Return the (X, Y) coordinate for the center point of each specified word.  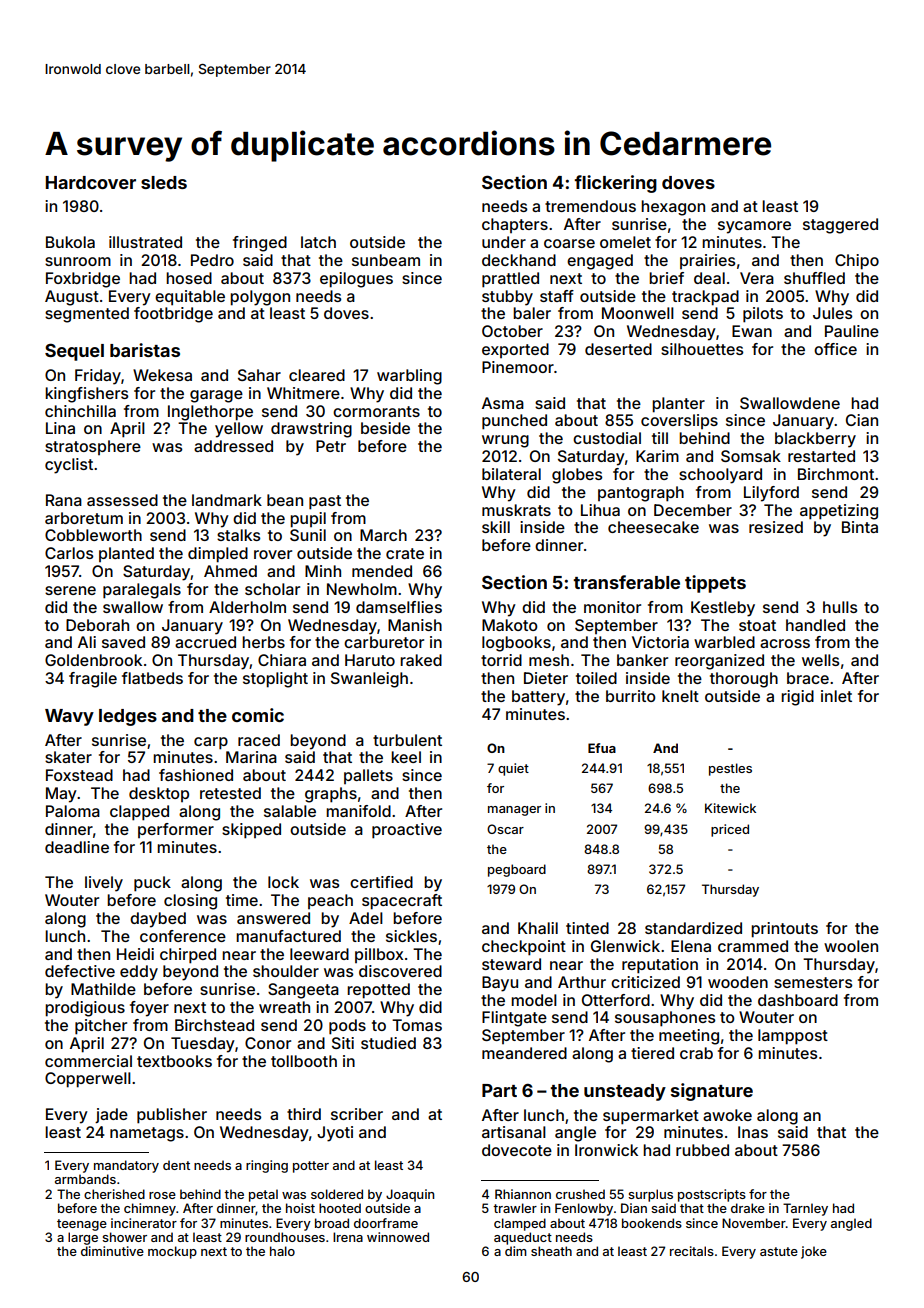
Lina (60, 428)
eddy (139, 973)
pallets (368, 776)
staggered (840, 226)
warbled (724, 642)
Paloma (73, 811)
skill (496, 527)
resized (776, 527)
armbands (85, 1179)
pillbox (379, 955)
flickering (615, 184)
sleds (164, 182)
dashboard (798, 1000)
